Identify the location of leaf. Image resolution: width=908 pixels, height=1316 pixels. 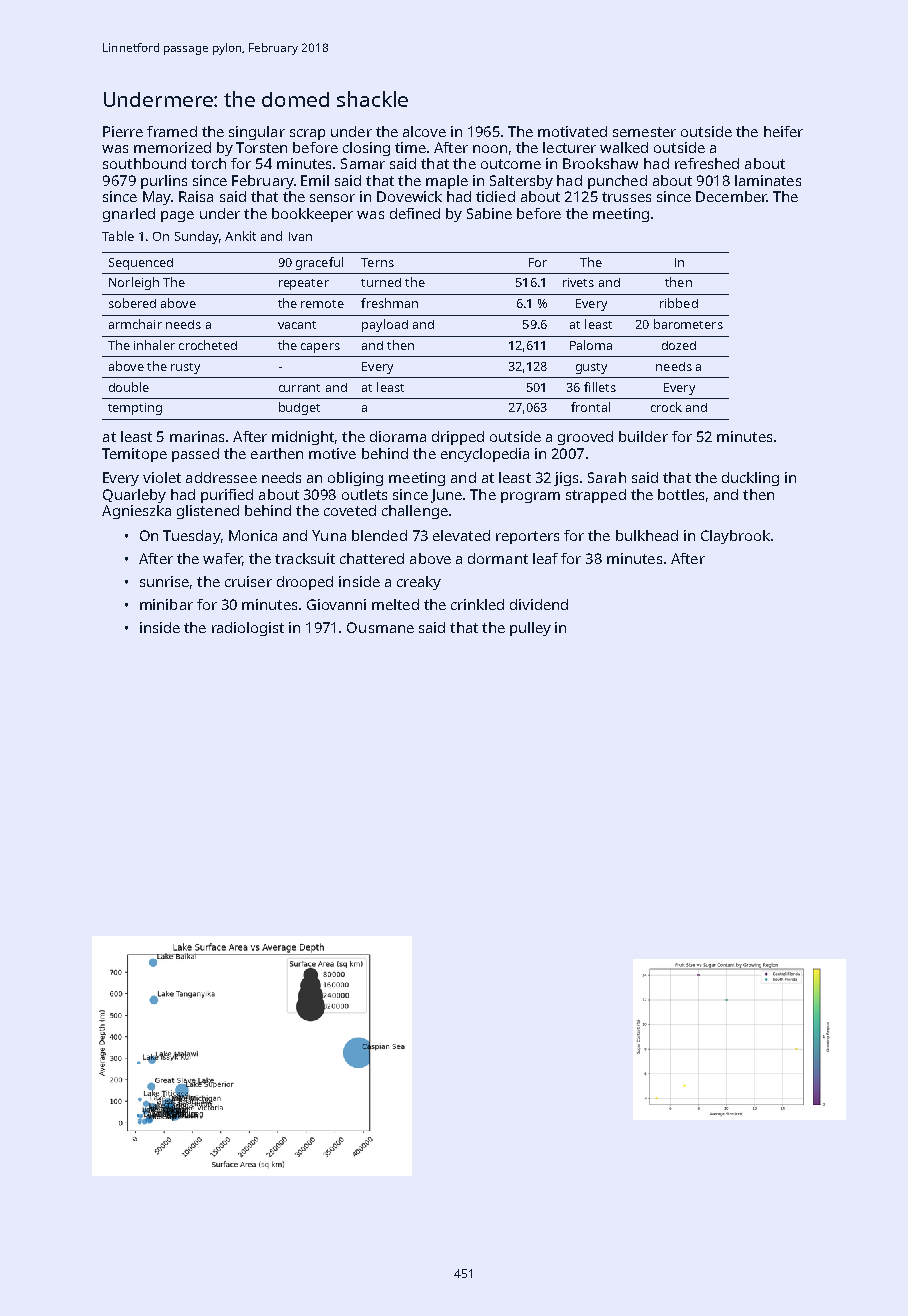
(545, 558).
